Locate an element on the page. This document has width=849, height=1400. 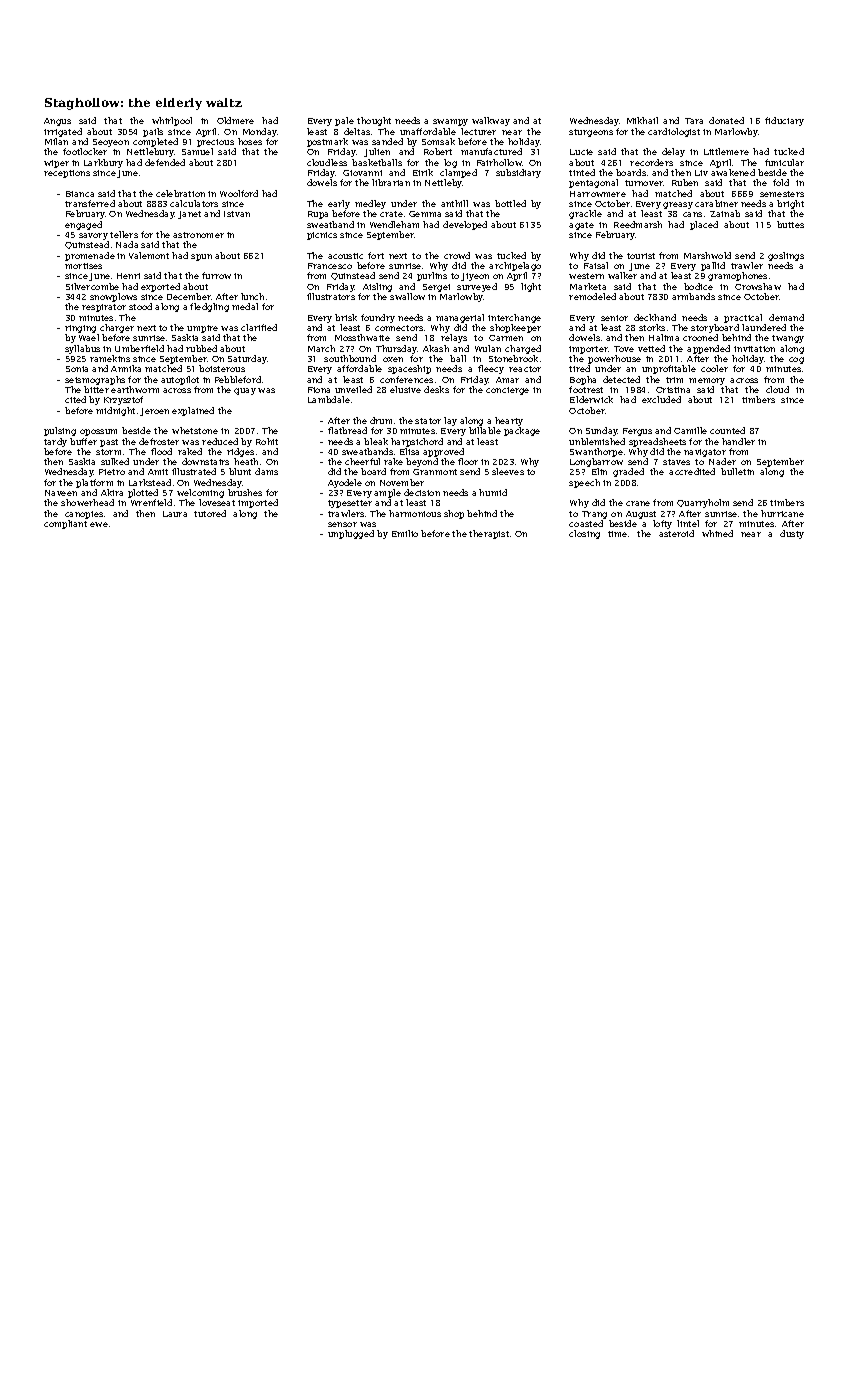
whirlpool is located at coordinates (172, 121).
